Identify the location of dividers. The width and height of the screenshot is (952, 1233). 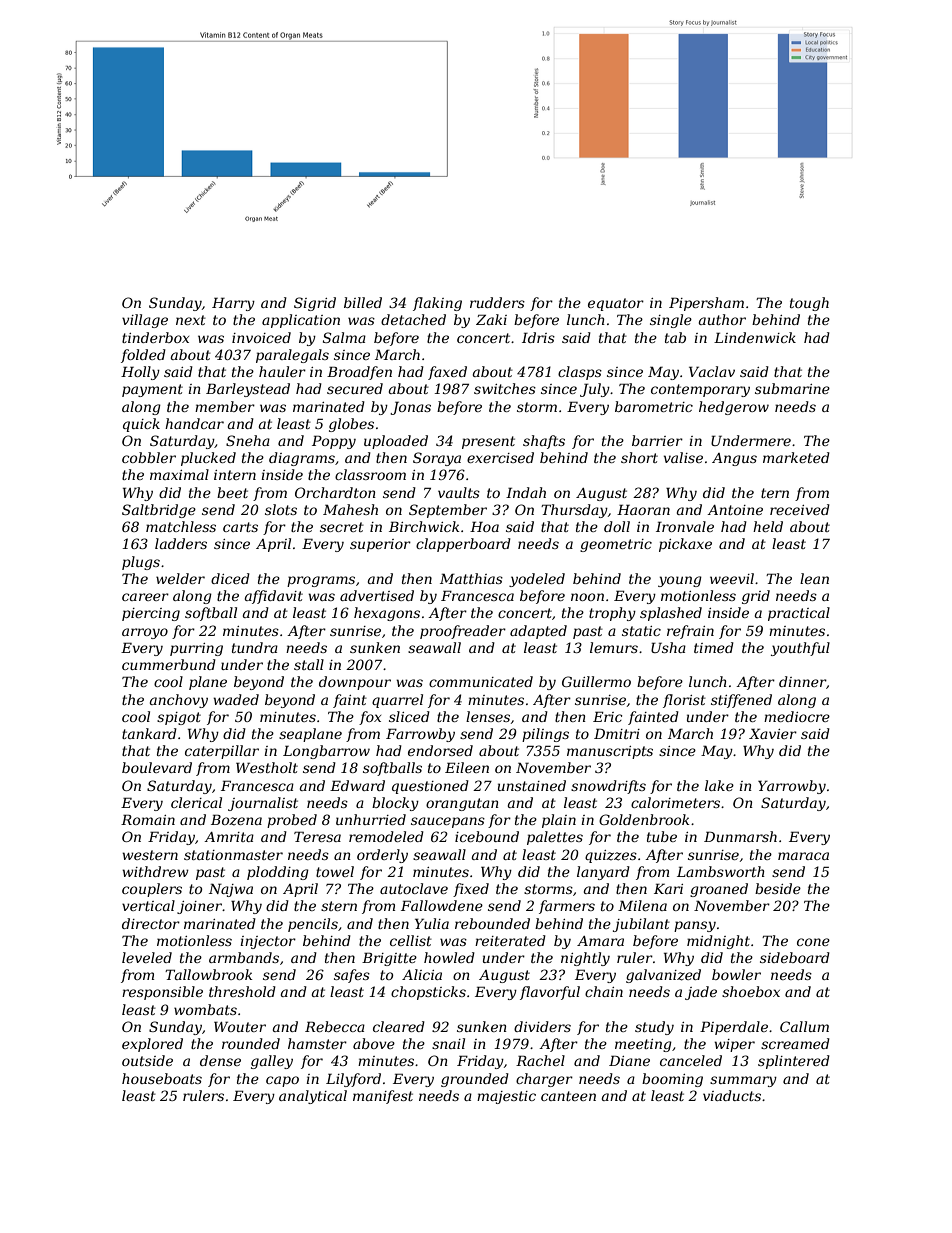
(542, 1026).
